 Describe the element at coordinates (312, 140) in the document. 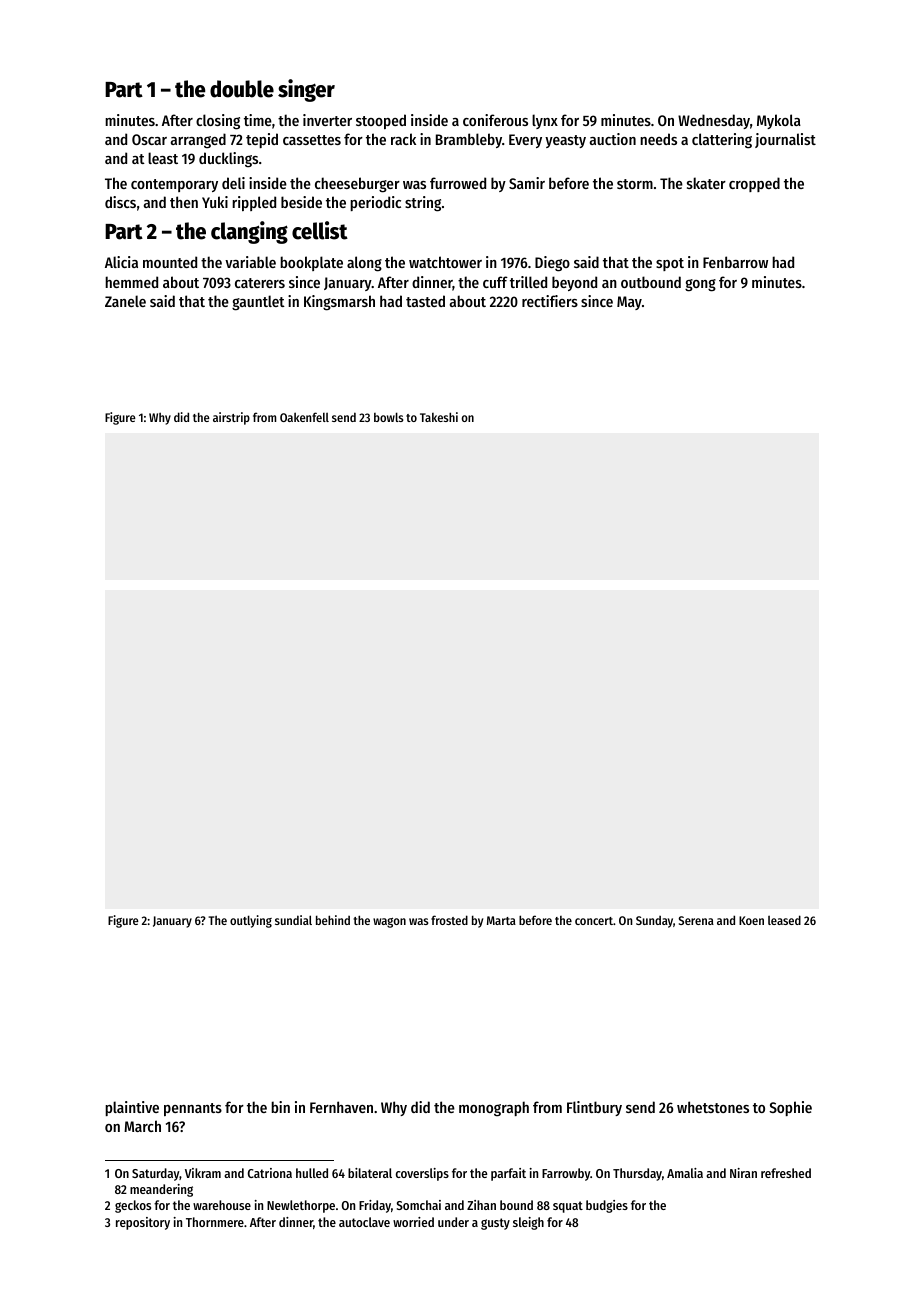

I see `cassettes` at that location.
